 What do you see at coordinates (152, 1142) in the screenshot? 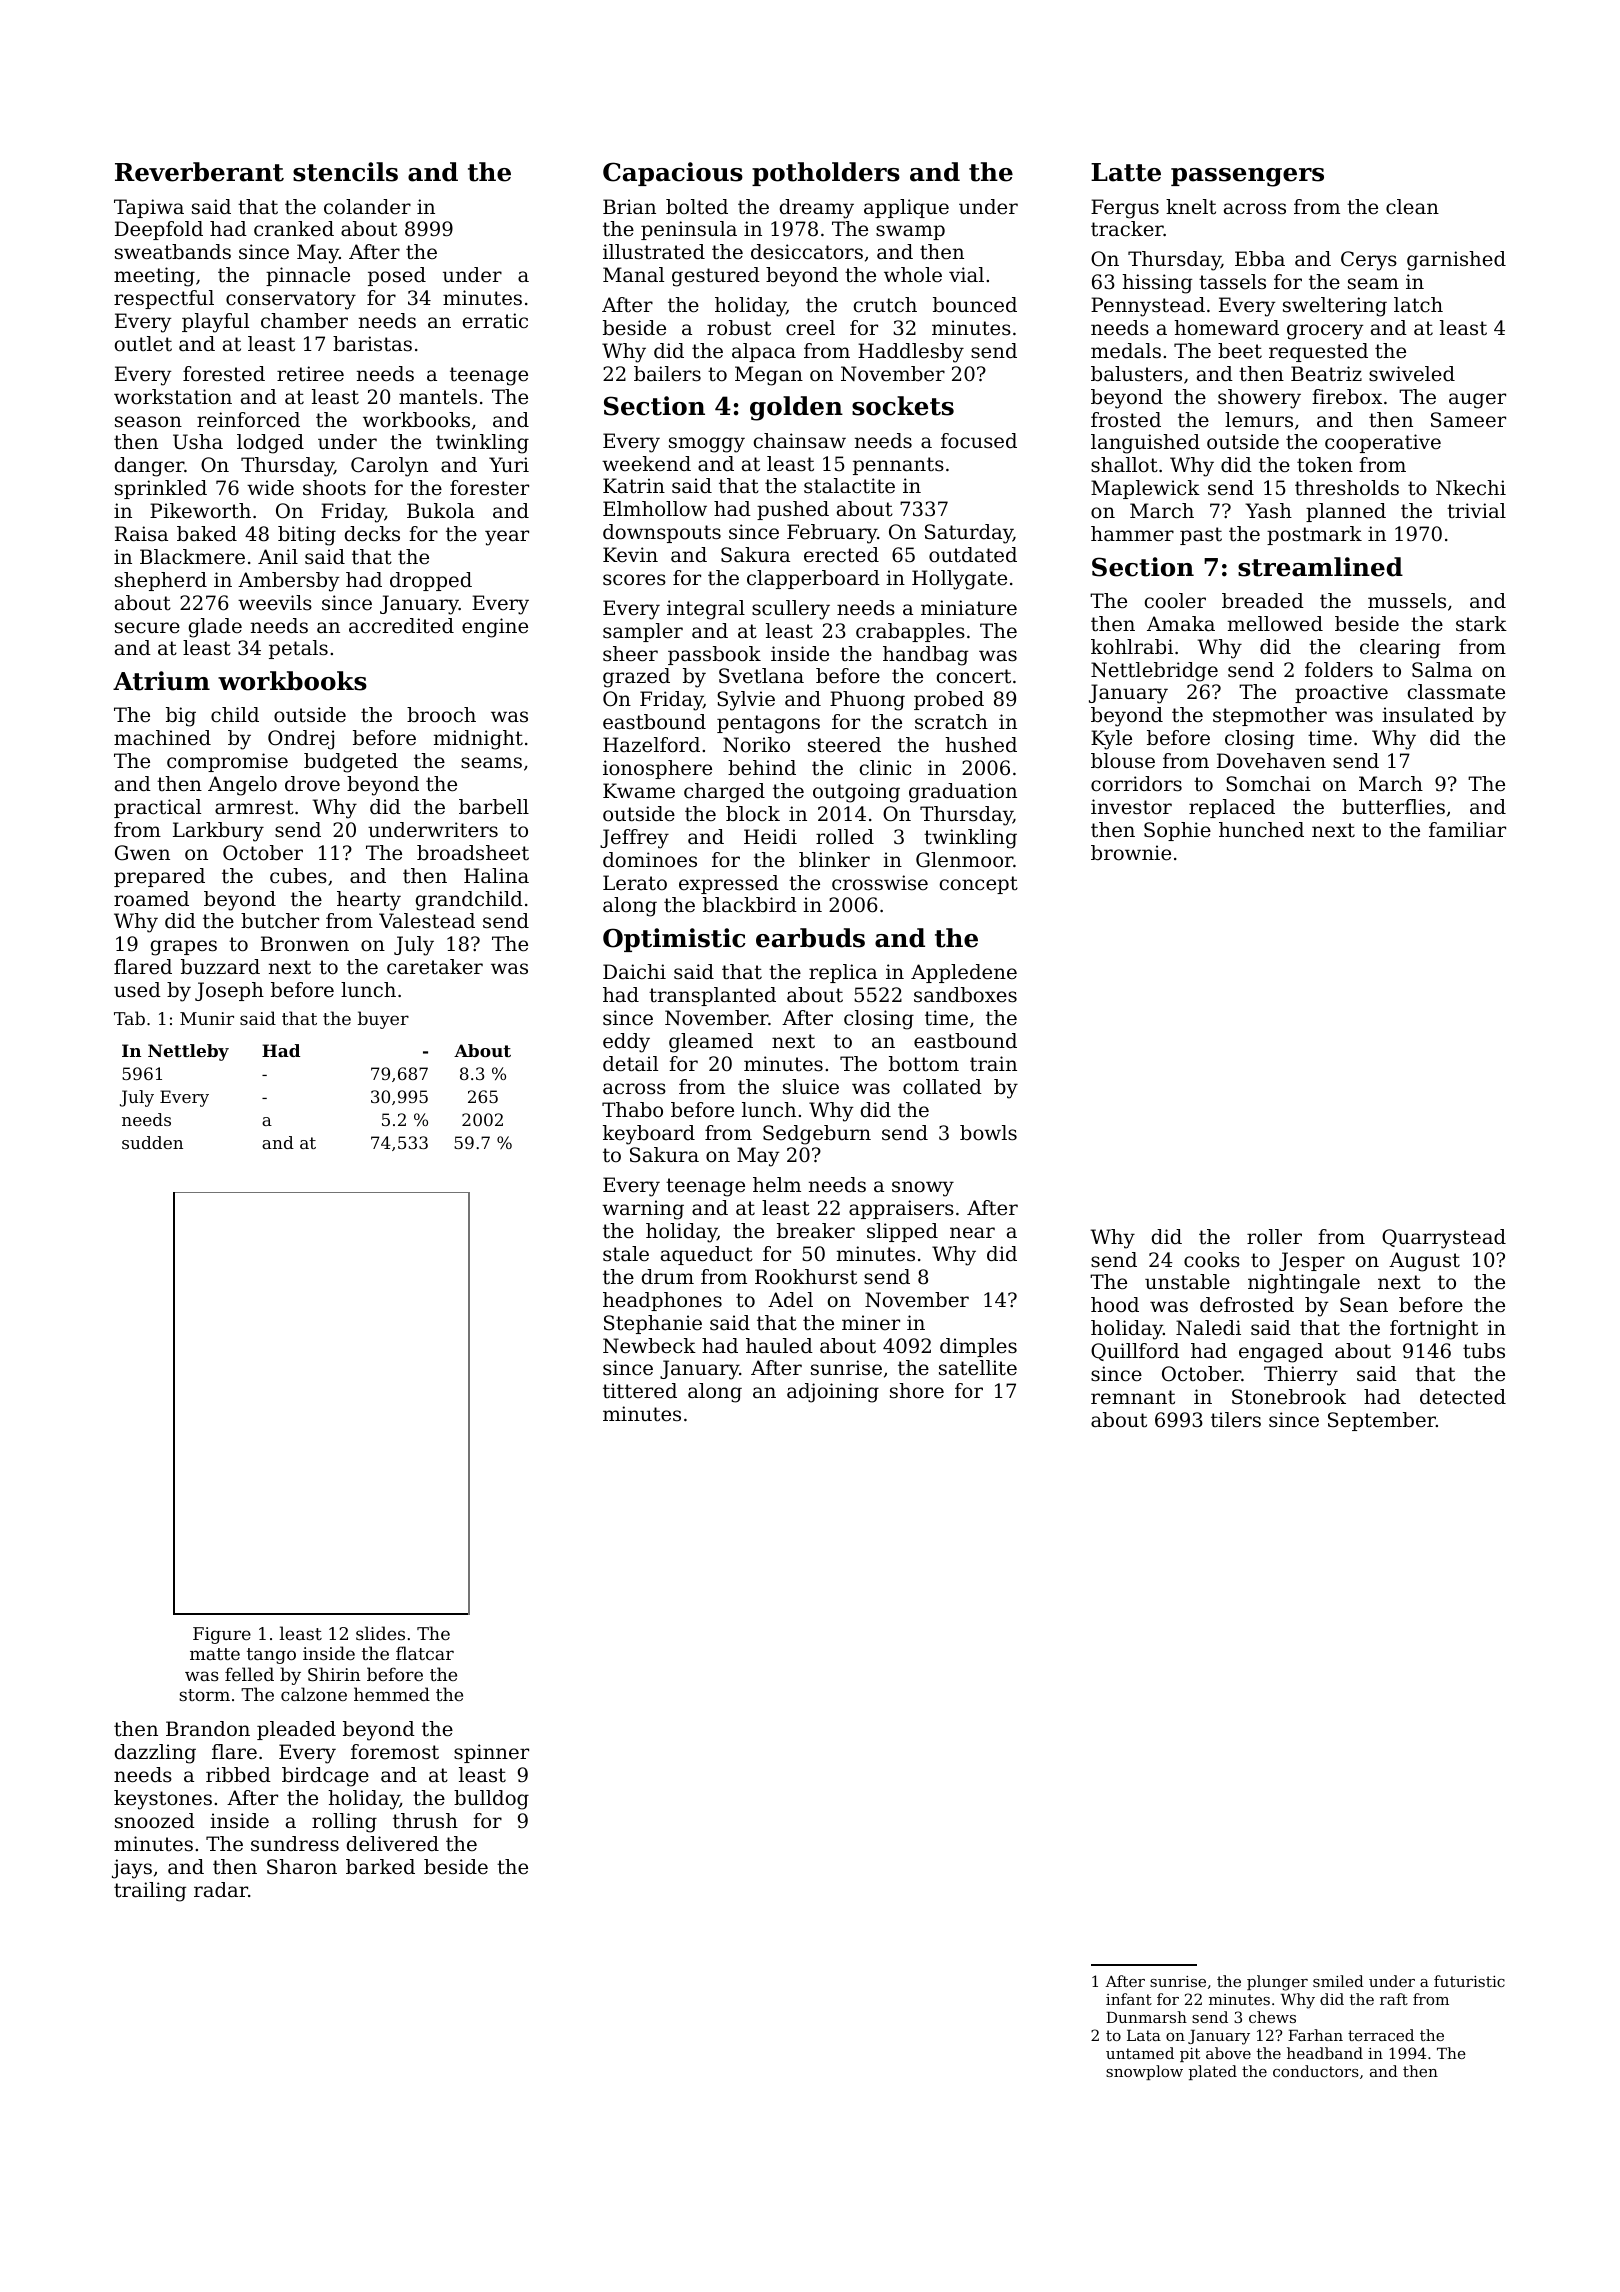
I see `sudden` at bounding box center [152, 1142].
